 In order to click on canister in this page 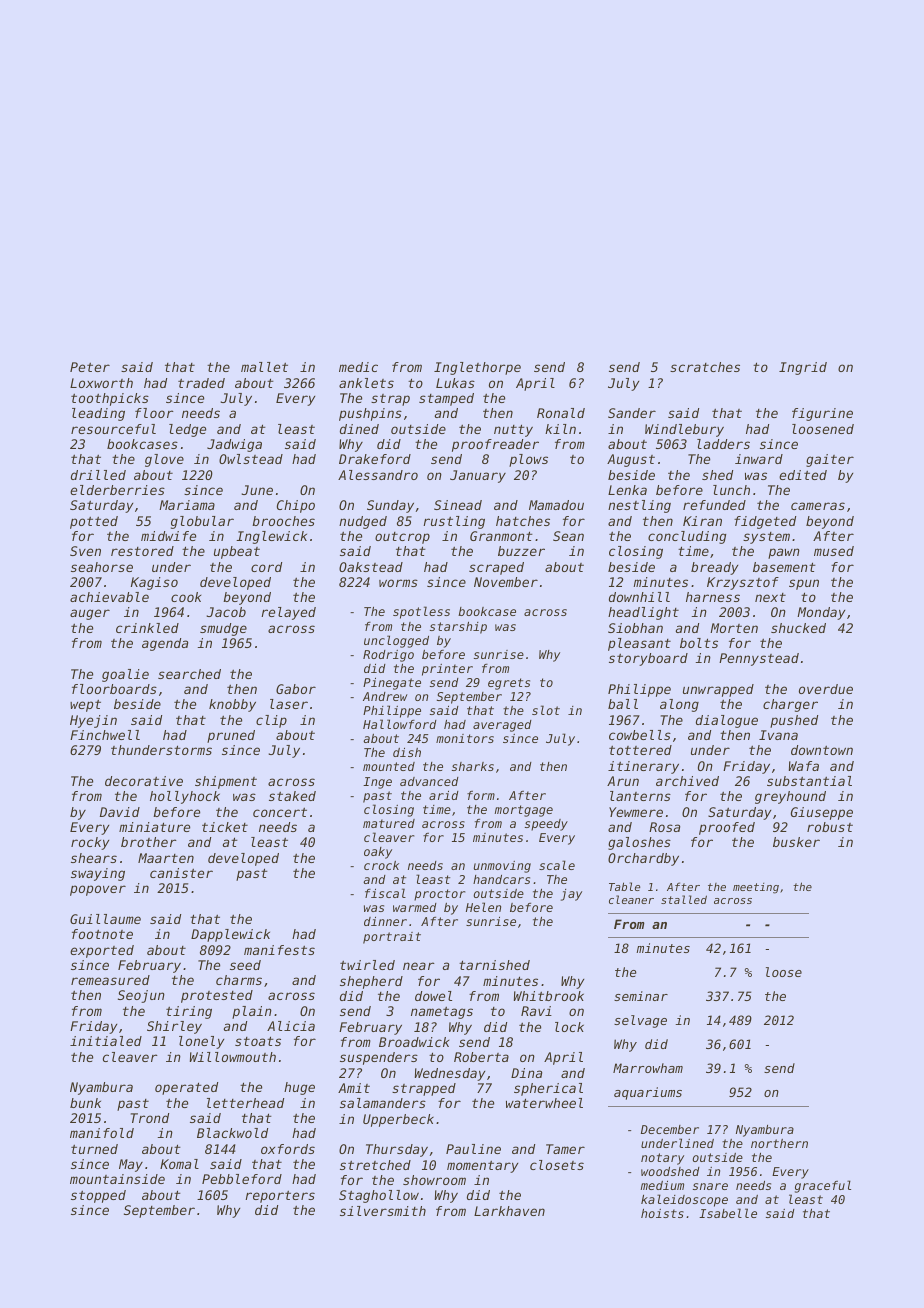, I will do `click(181, 873)`.
